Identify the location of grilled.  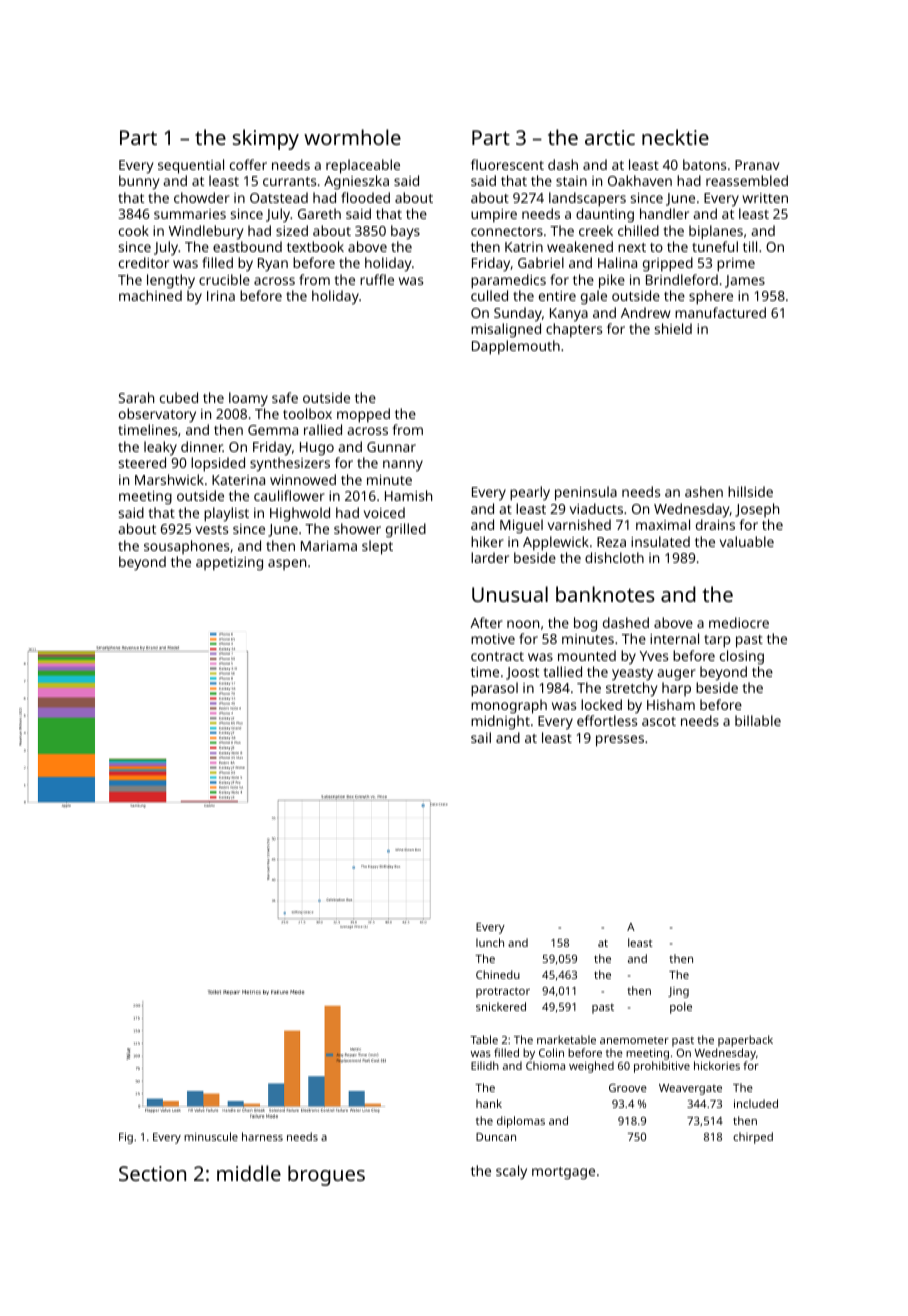
(406, 530).
